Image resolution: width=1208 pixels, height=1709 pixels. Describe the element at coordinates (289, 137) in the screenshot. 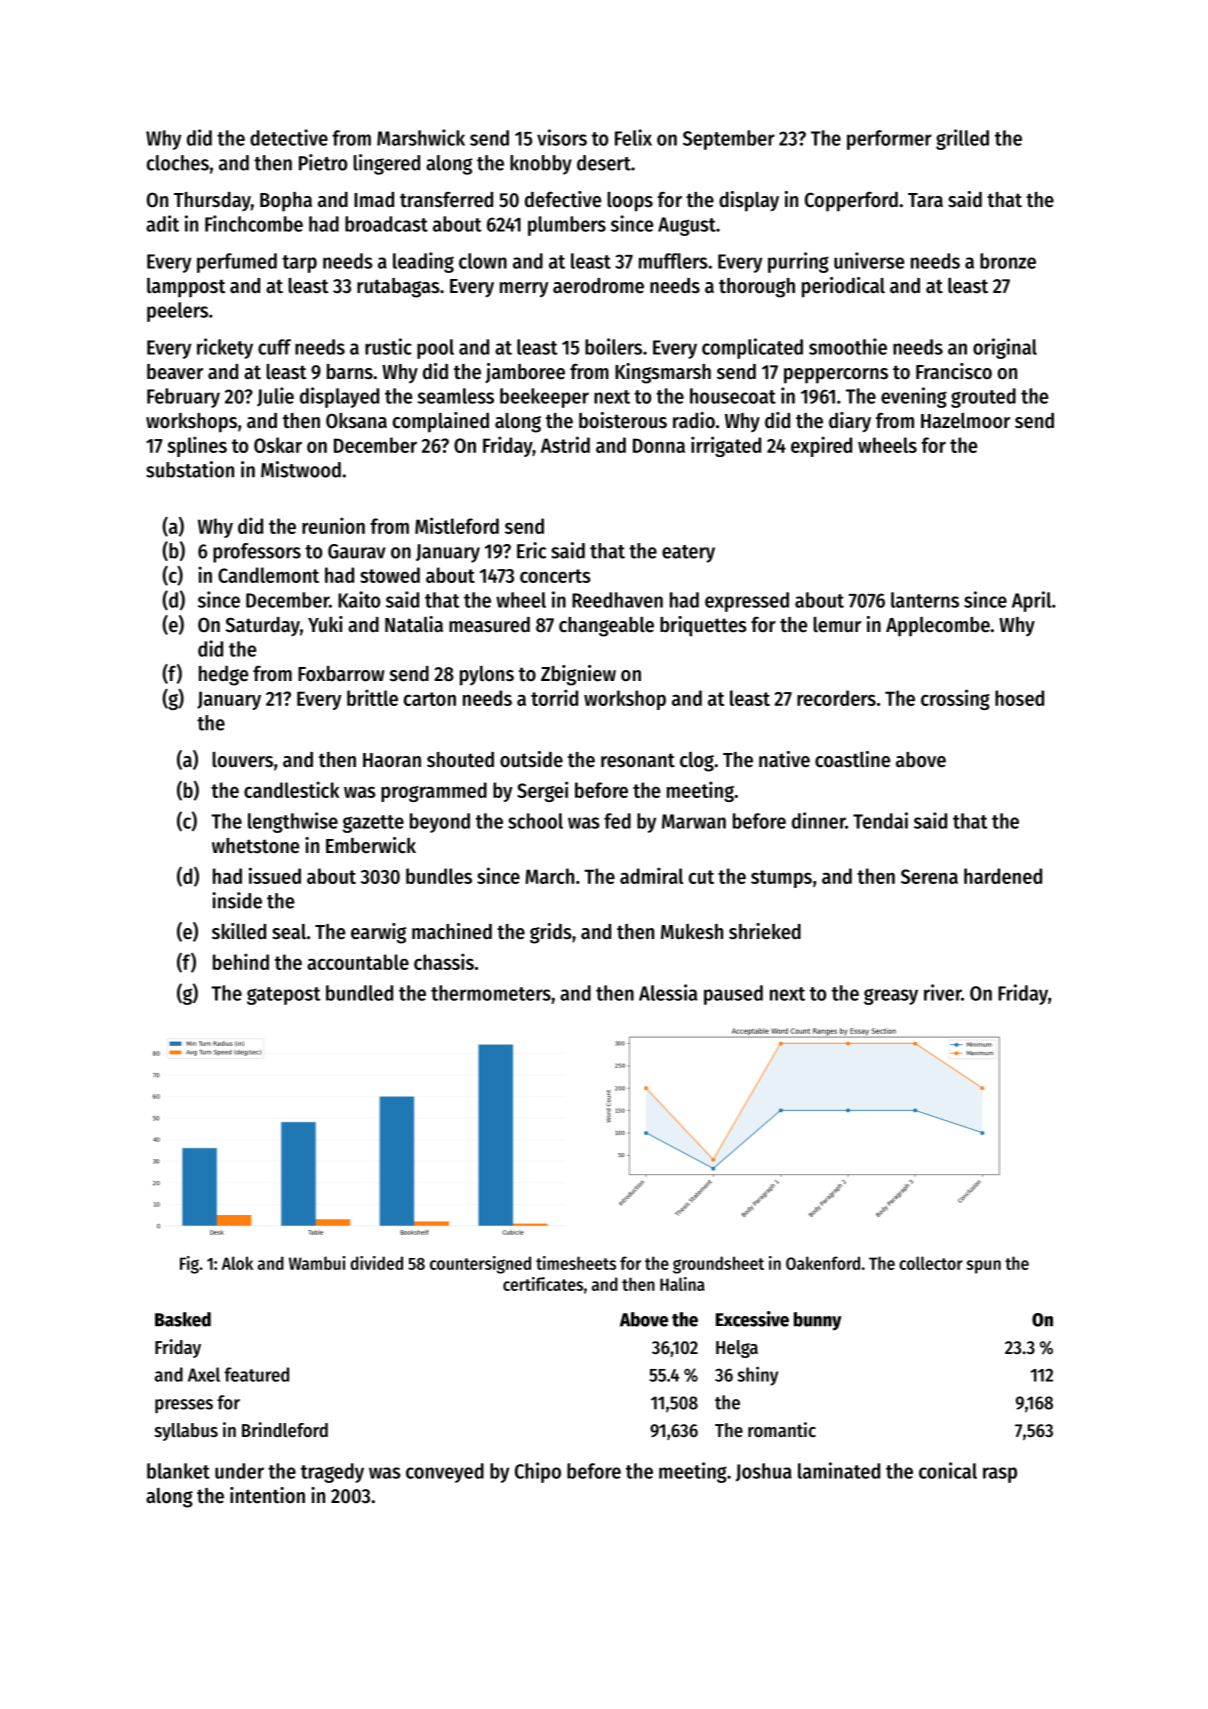

I see `detective` at that location.
